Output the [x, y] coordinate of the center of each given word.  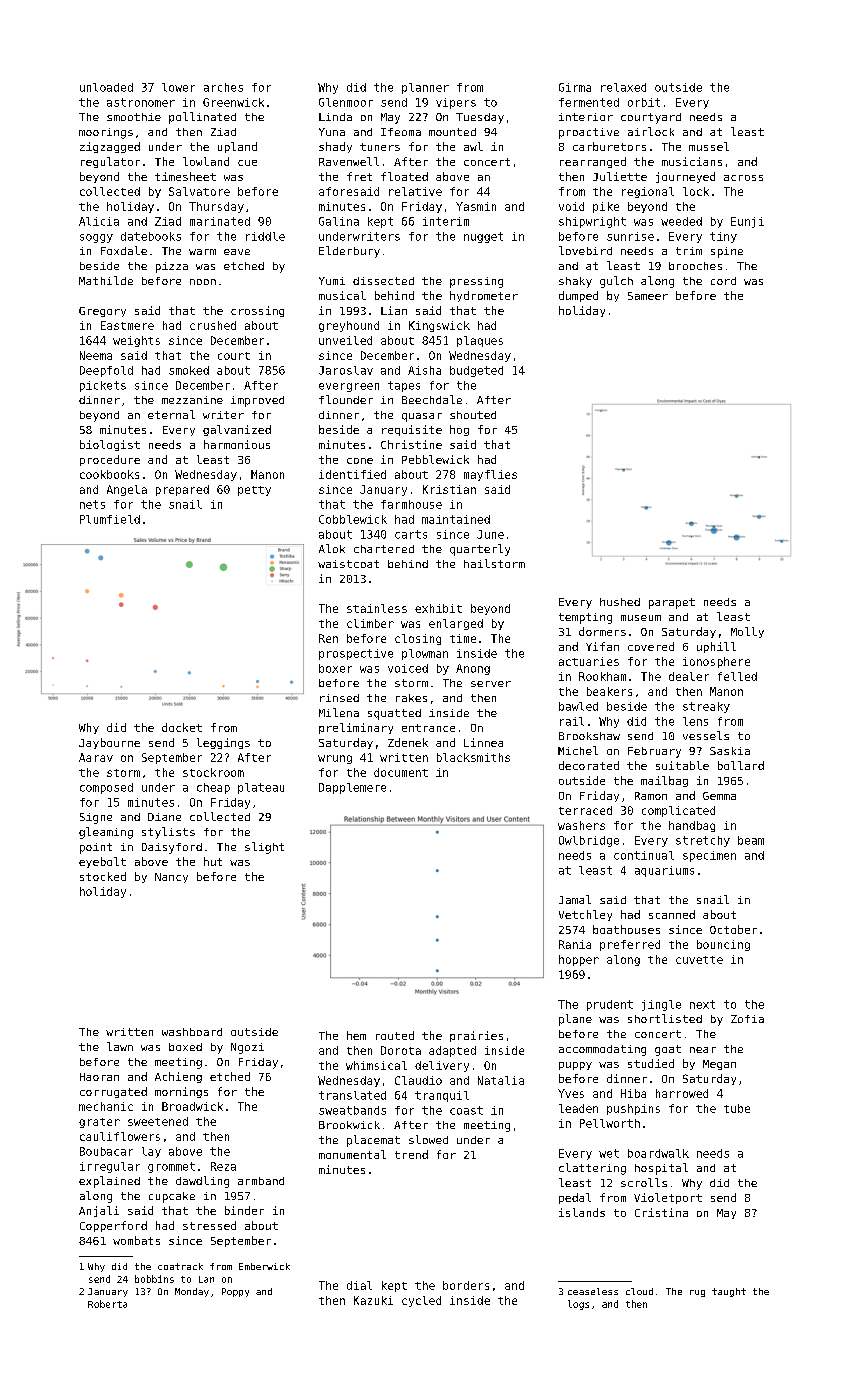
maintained [456, 519]
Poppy [235, 1292]
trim [689, 251]
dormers [602, 631]
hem [356, 1035]
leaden [578, 1108]
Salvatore [199, 191]
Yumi [332, 281]
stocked [103, 876]
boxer [335, 668]
